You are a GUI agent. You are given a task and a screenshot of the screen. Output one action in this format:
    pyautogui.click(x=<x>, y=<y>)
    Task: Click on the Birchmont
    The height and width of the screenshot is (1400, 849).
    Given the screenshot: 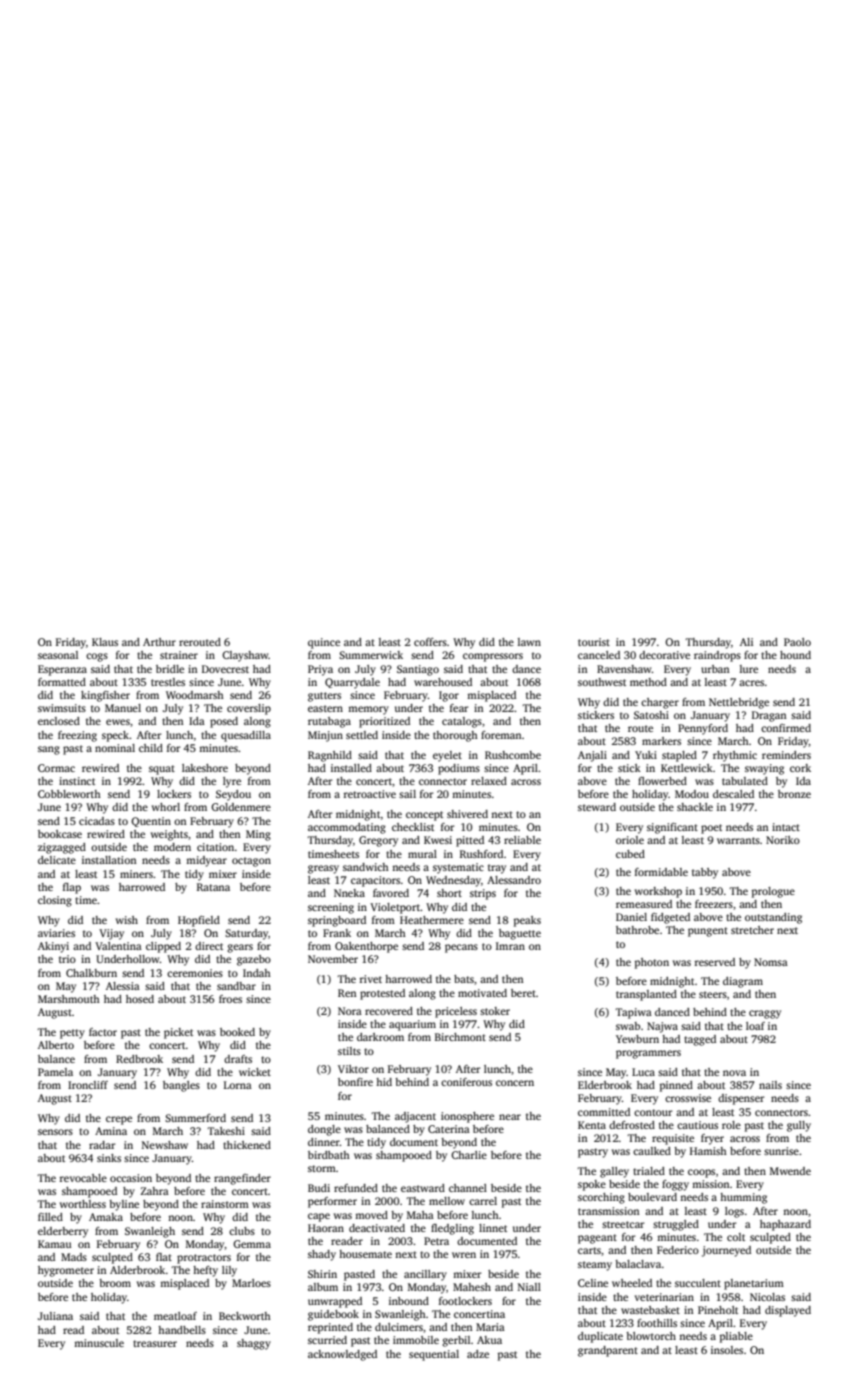 What is the action you would take?
    pyautogui.click(x=460, y=1037)
